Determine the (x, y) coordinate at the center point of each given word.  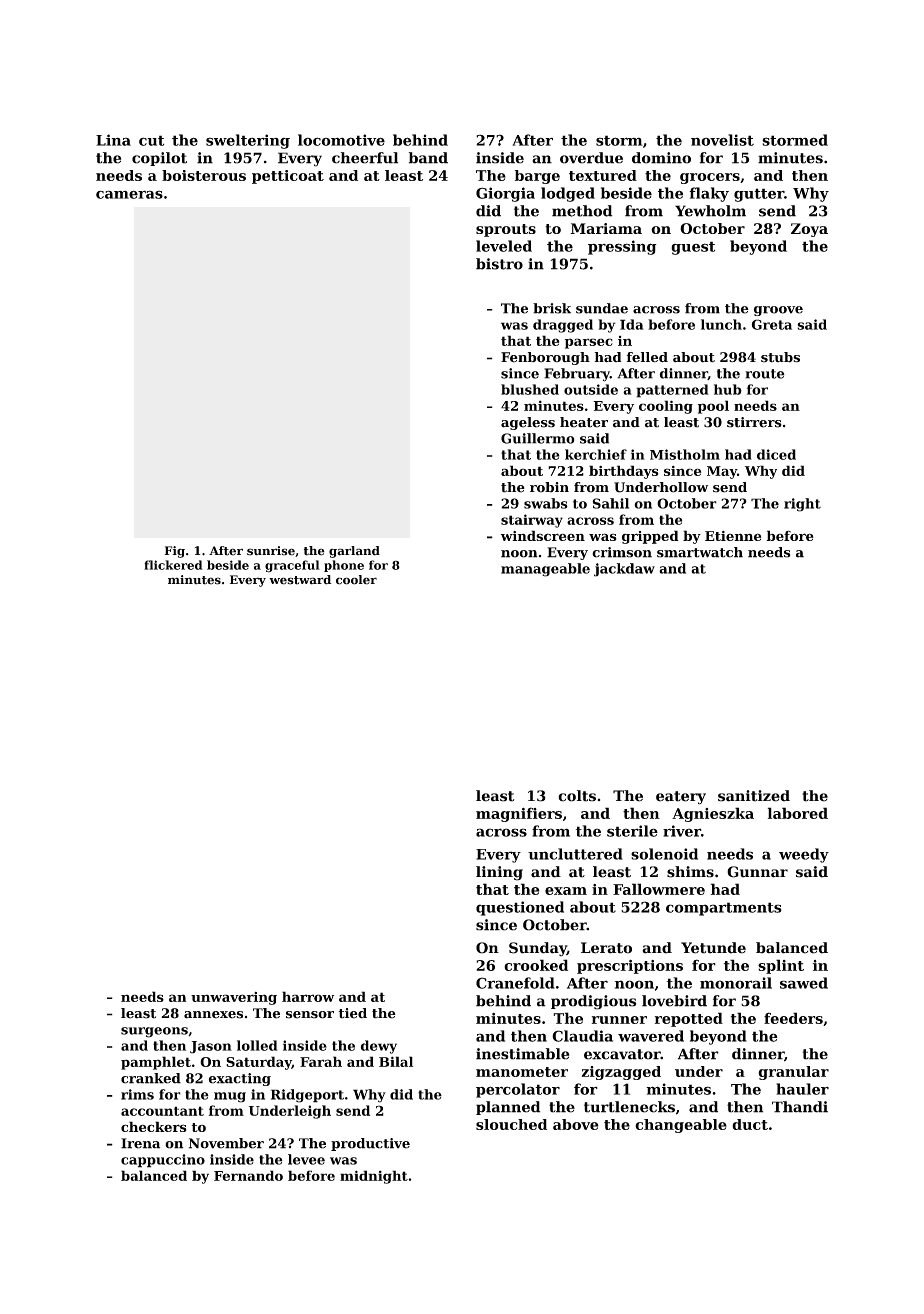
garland (354, 552)
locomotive (341, 140)
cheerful (365, 158)
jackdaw (624, 570)
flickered (173, 565)
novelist (722, 140)
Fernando (248, 1175)
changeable (681, 1126)
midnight (374, 1177)
